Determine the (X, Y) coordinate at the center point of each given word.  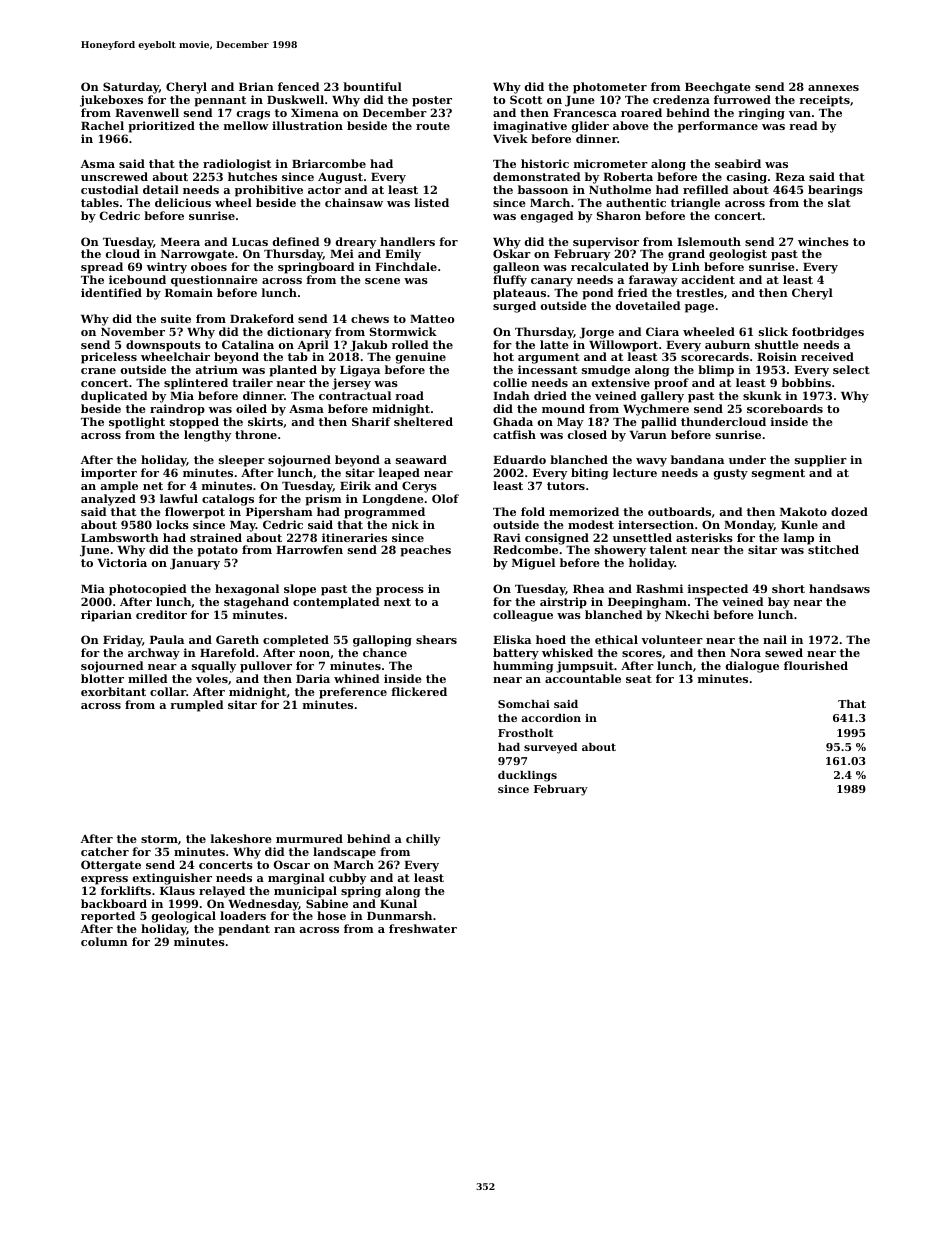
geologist (738, 255)
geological (184, 917)
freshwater (423, 928)
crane (98, 371)
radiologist (237, 165)
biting (590, 474)
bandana (697, 459)
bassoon (543, 189)
